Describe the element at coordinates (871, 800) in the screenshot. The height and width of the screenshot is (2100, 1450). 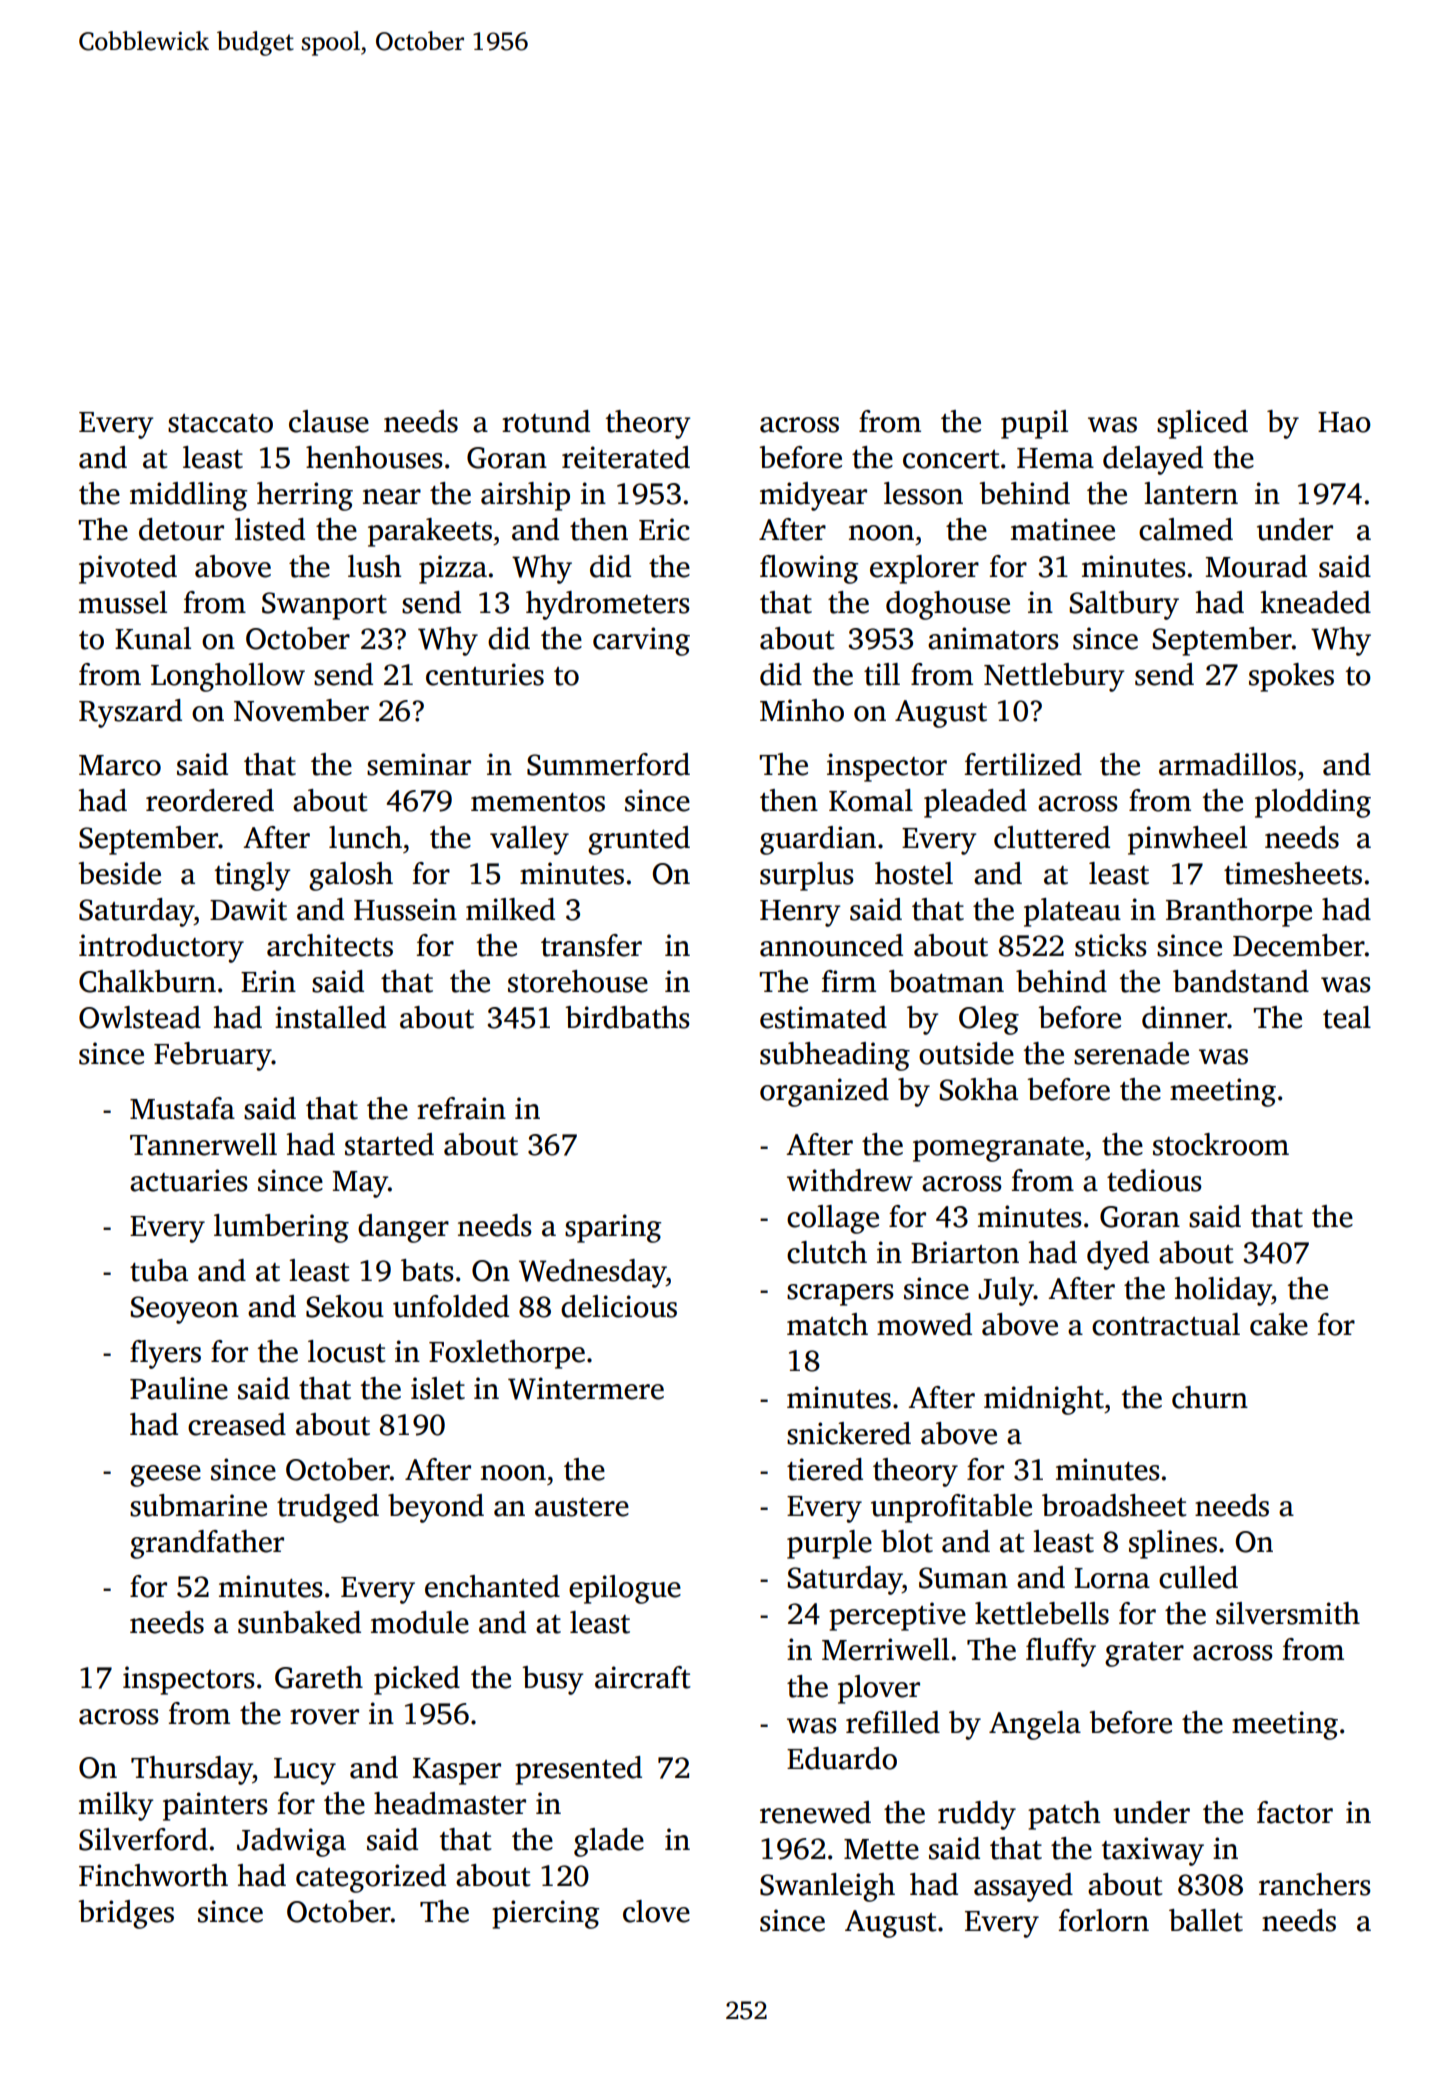
I see `Komal` at that location.
